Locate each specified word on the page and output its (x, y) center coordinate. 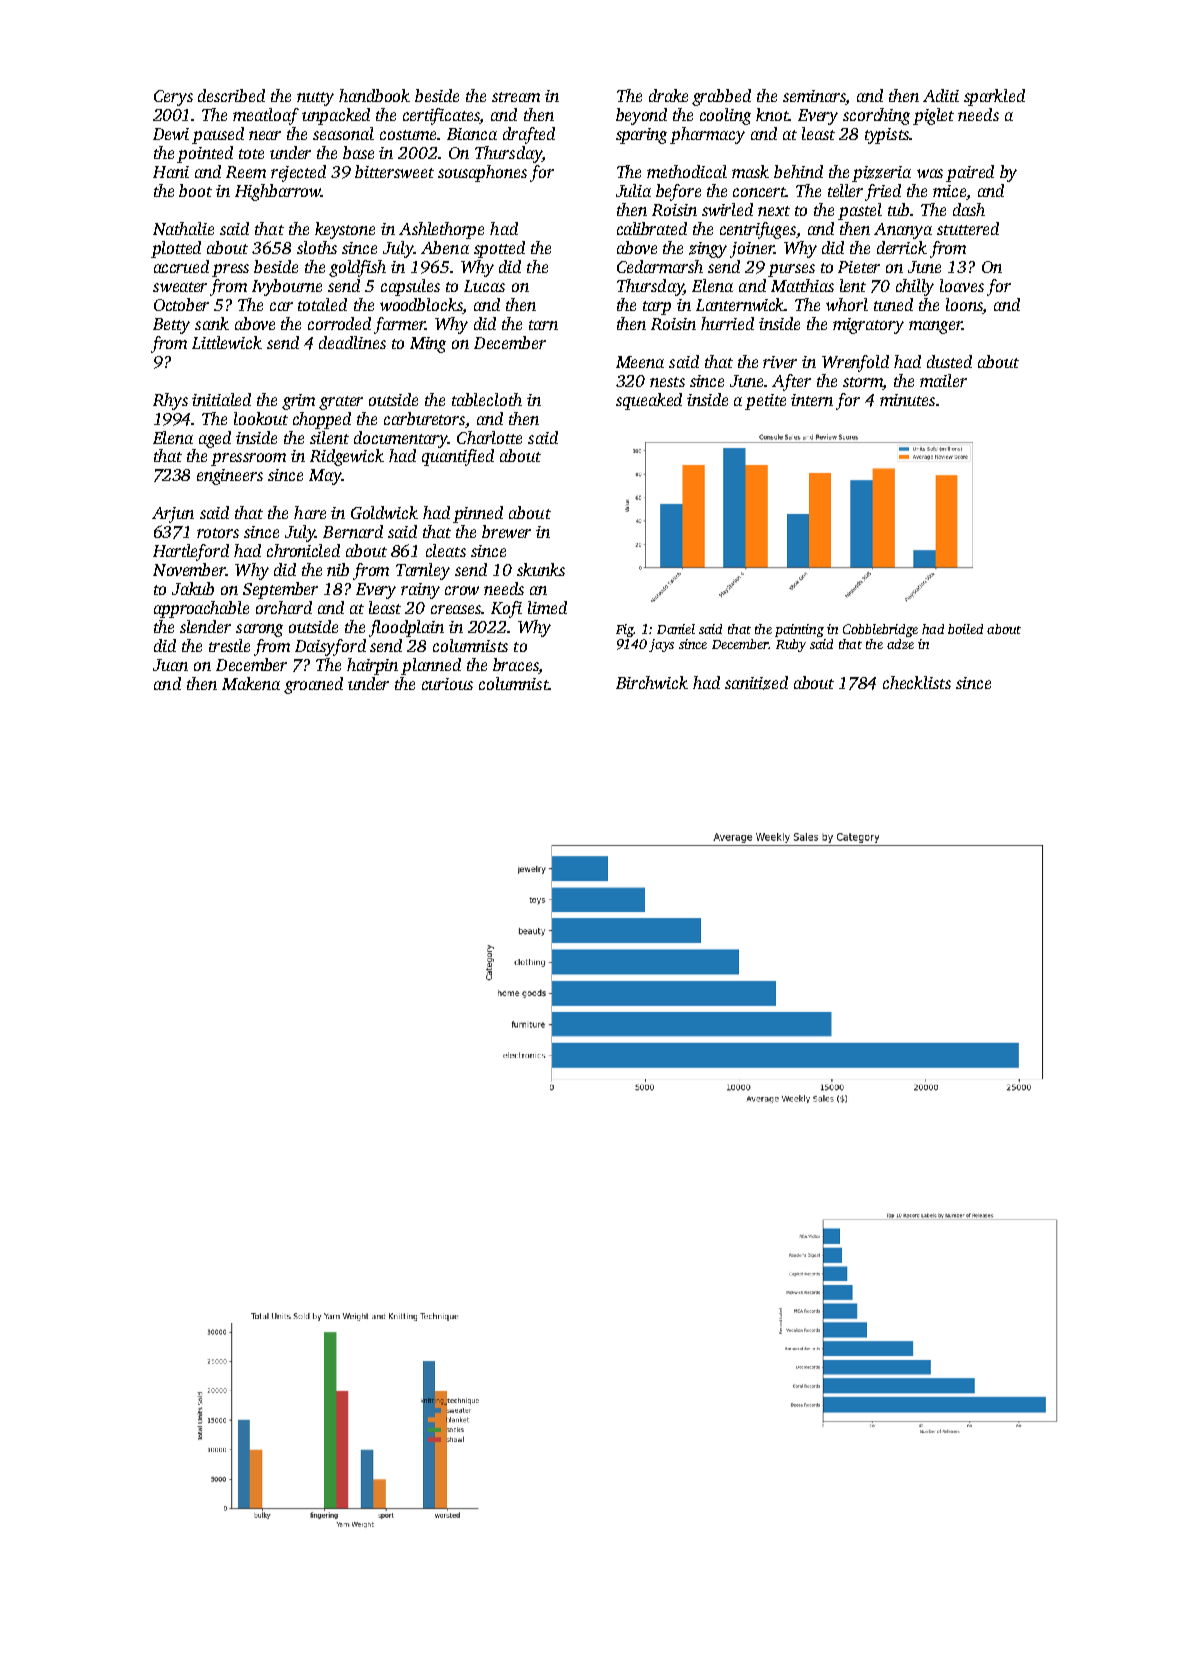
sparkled (994, 97)
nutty (315, 99)
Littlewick (227, 342)
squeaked (649, 401)
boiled (965, 629)
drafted (529, 135)
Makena (251, 683)
